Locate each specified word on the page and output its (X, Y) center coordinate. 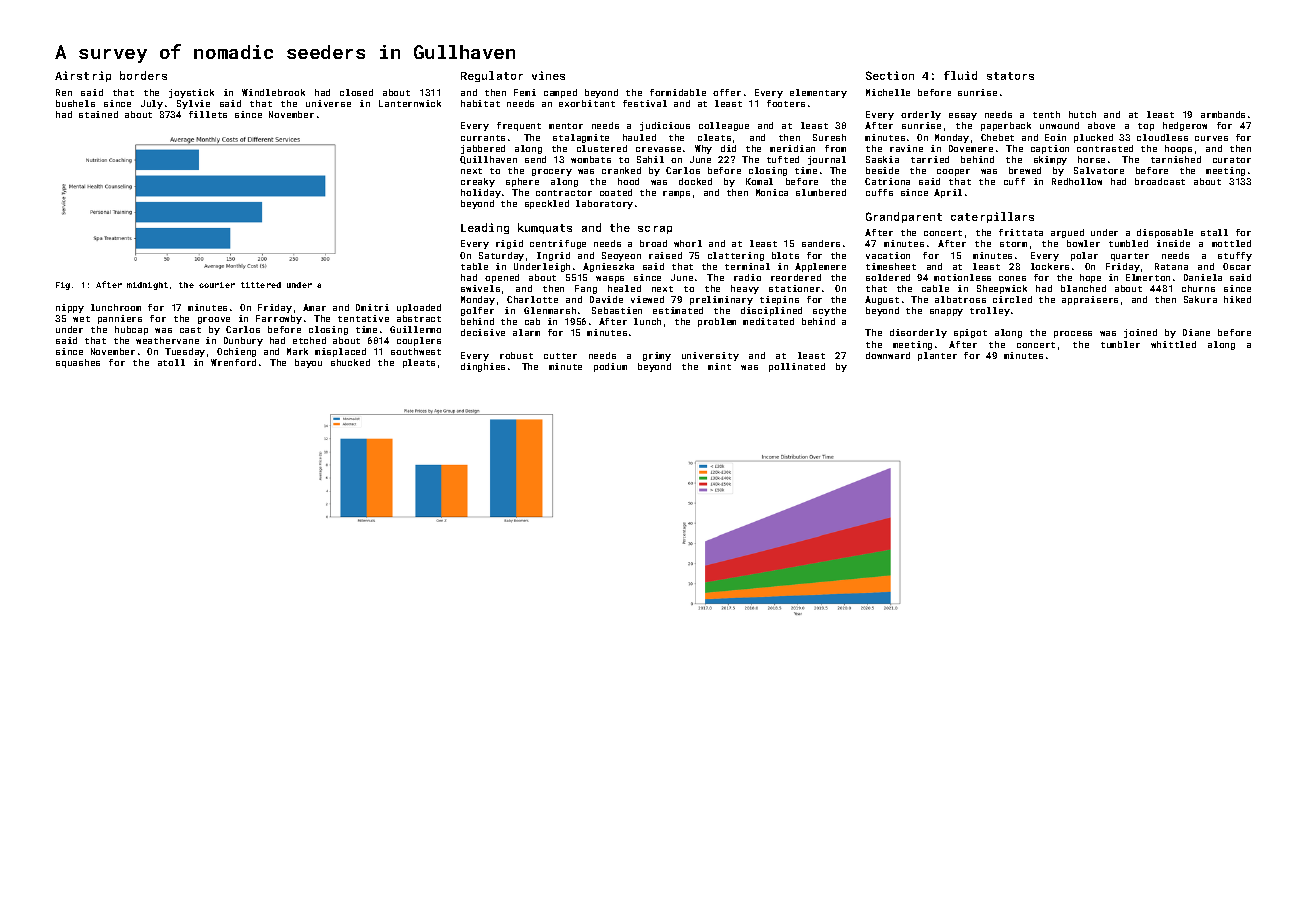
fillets (208, 114)
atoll (171, 362)
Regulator (492, 76)
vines (548, 75)
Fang (586, 289)
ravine (906, 148)
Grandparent (904, 217)
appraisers (1090, 300)
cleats (714, 137)
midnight (147, 286)
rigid (509, 244)
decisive (483, 332)
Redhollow (1077, 181)
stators (1010, 76)
